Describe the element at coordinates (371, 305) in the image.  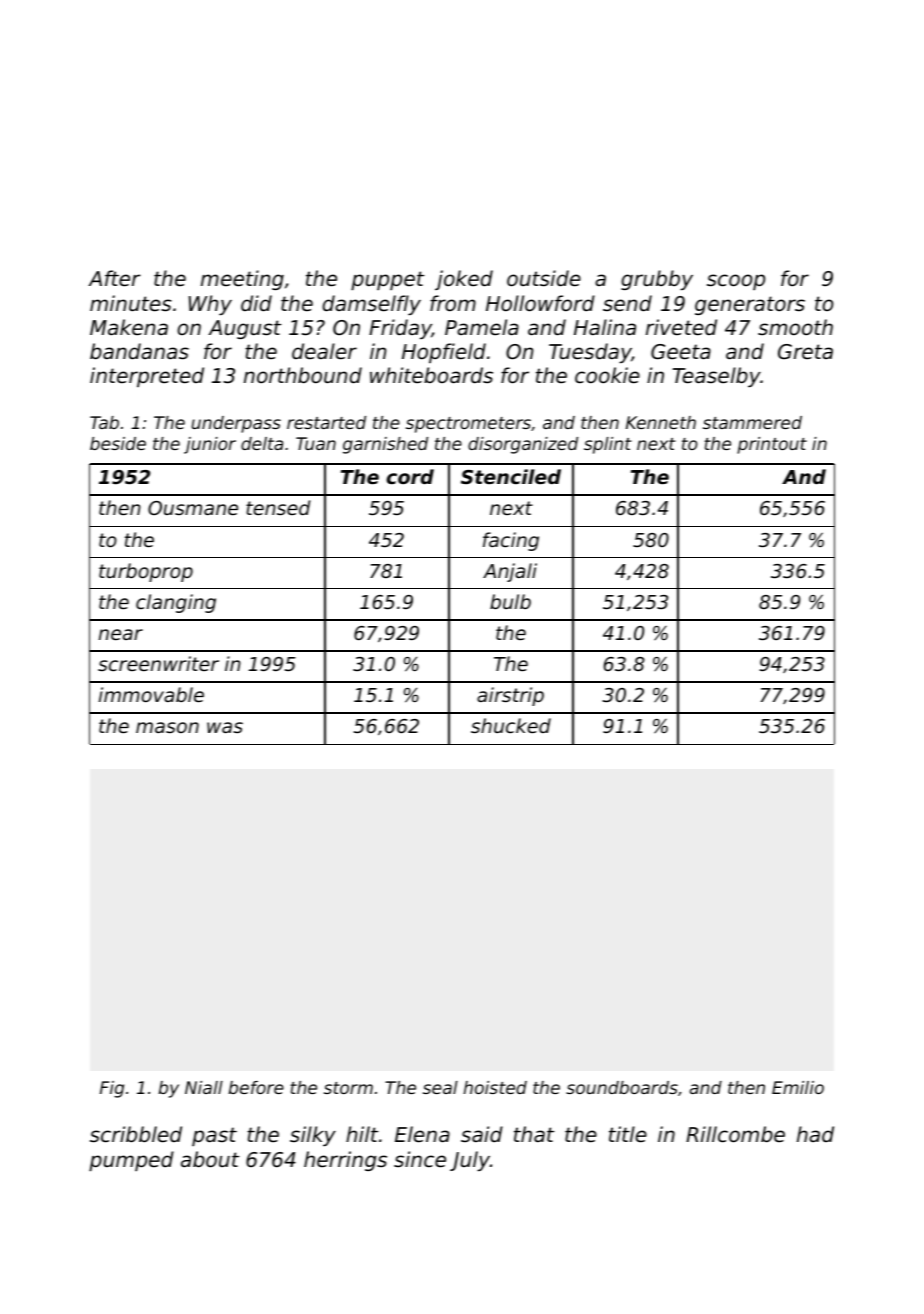
I see `damselfly` at that location.
